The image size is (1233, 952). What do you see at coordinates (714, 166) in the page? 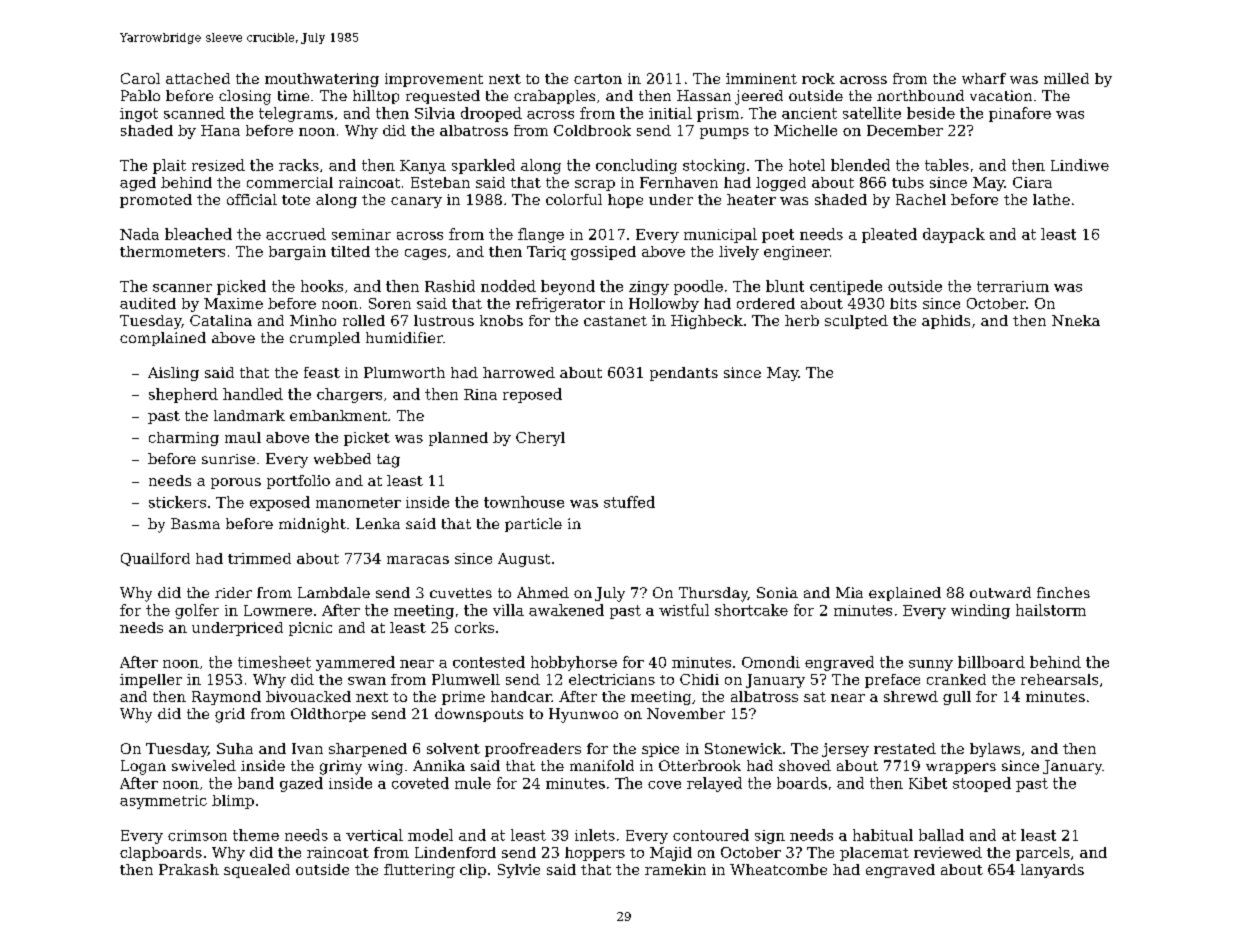
I see `stocking` at bounding box center [714, 166].
